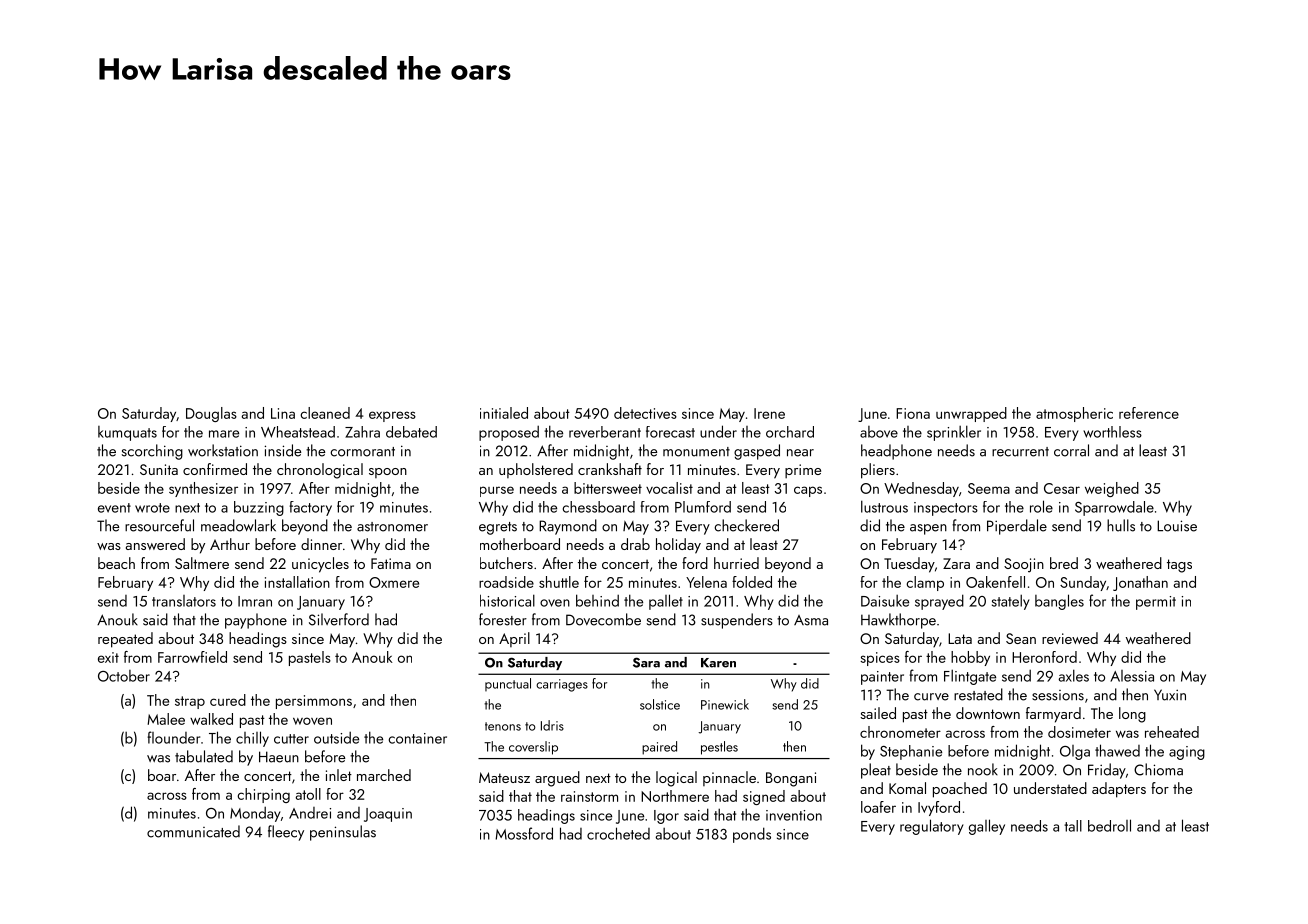  Describe the element at coordinates (736, 563) in the screenshot. I see `hurried` at that location.
